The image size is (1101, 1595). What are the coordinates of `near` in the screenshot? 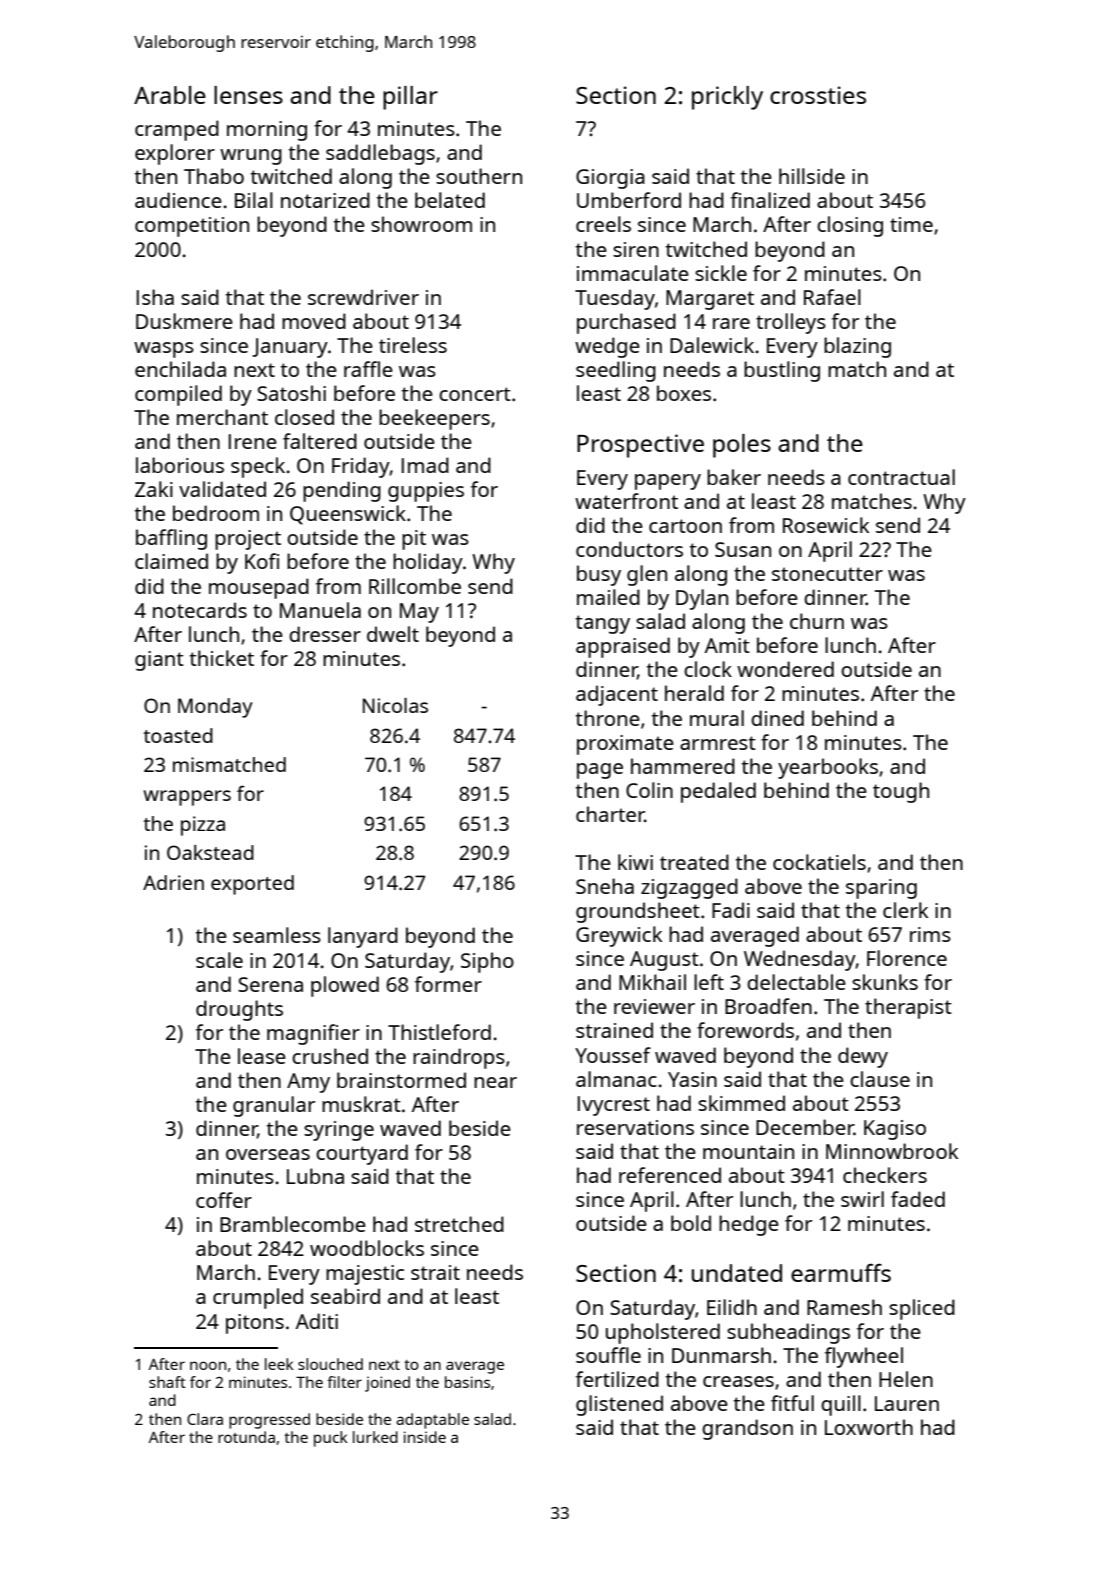 It's located at (495, 1082).
